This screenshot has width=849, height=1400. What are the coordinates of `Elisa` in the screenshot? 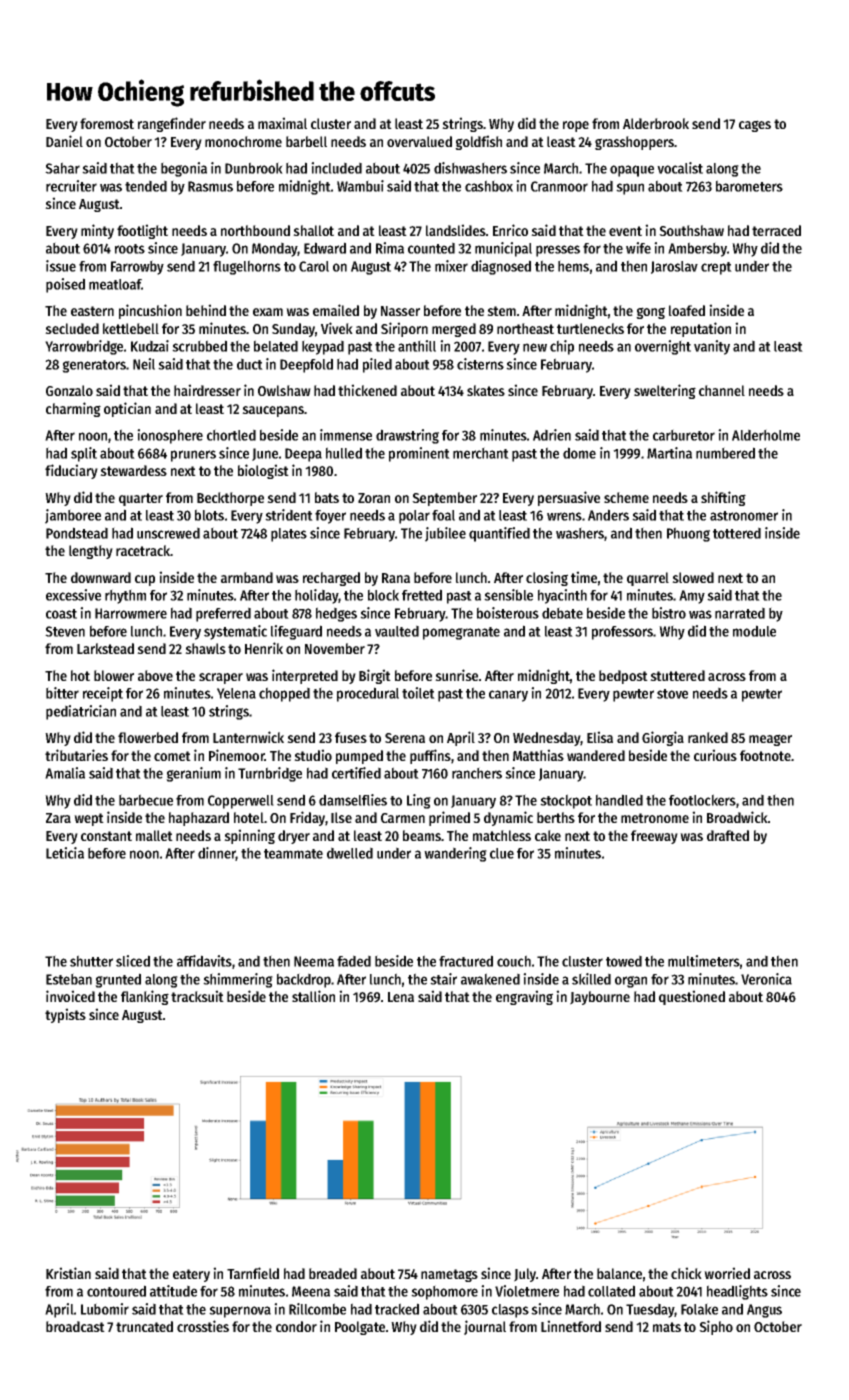 It's located at (600, 737).
